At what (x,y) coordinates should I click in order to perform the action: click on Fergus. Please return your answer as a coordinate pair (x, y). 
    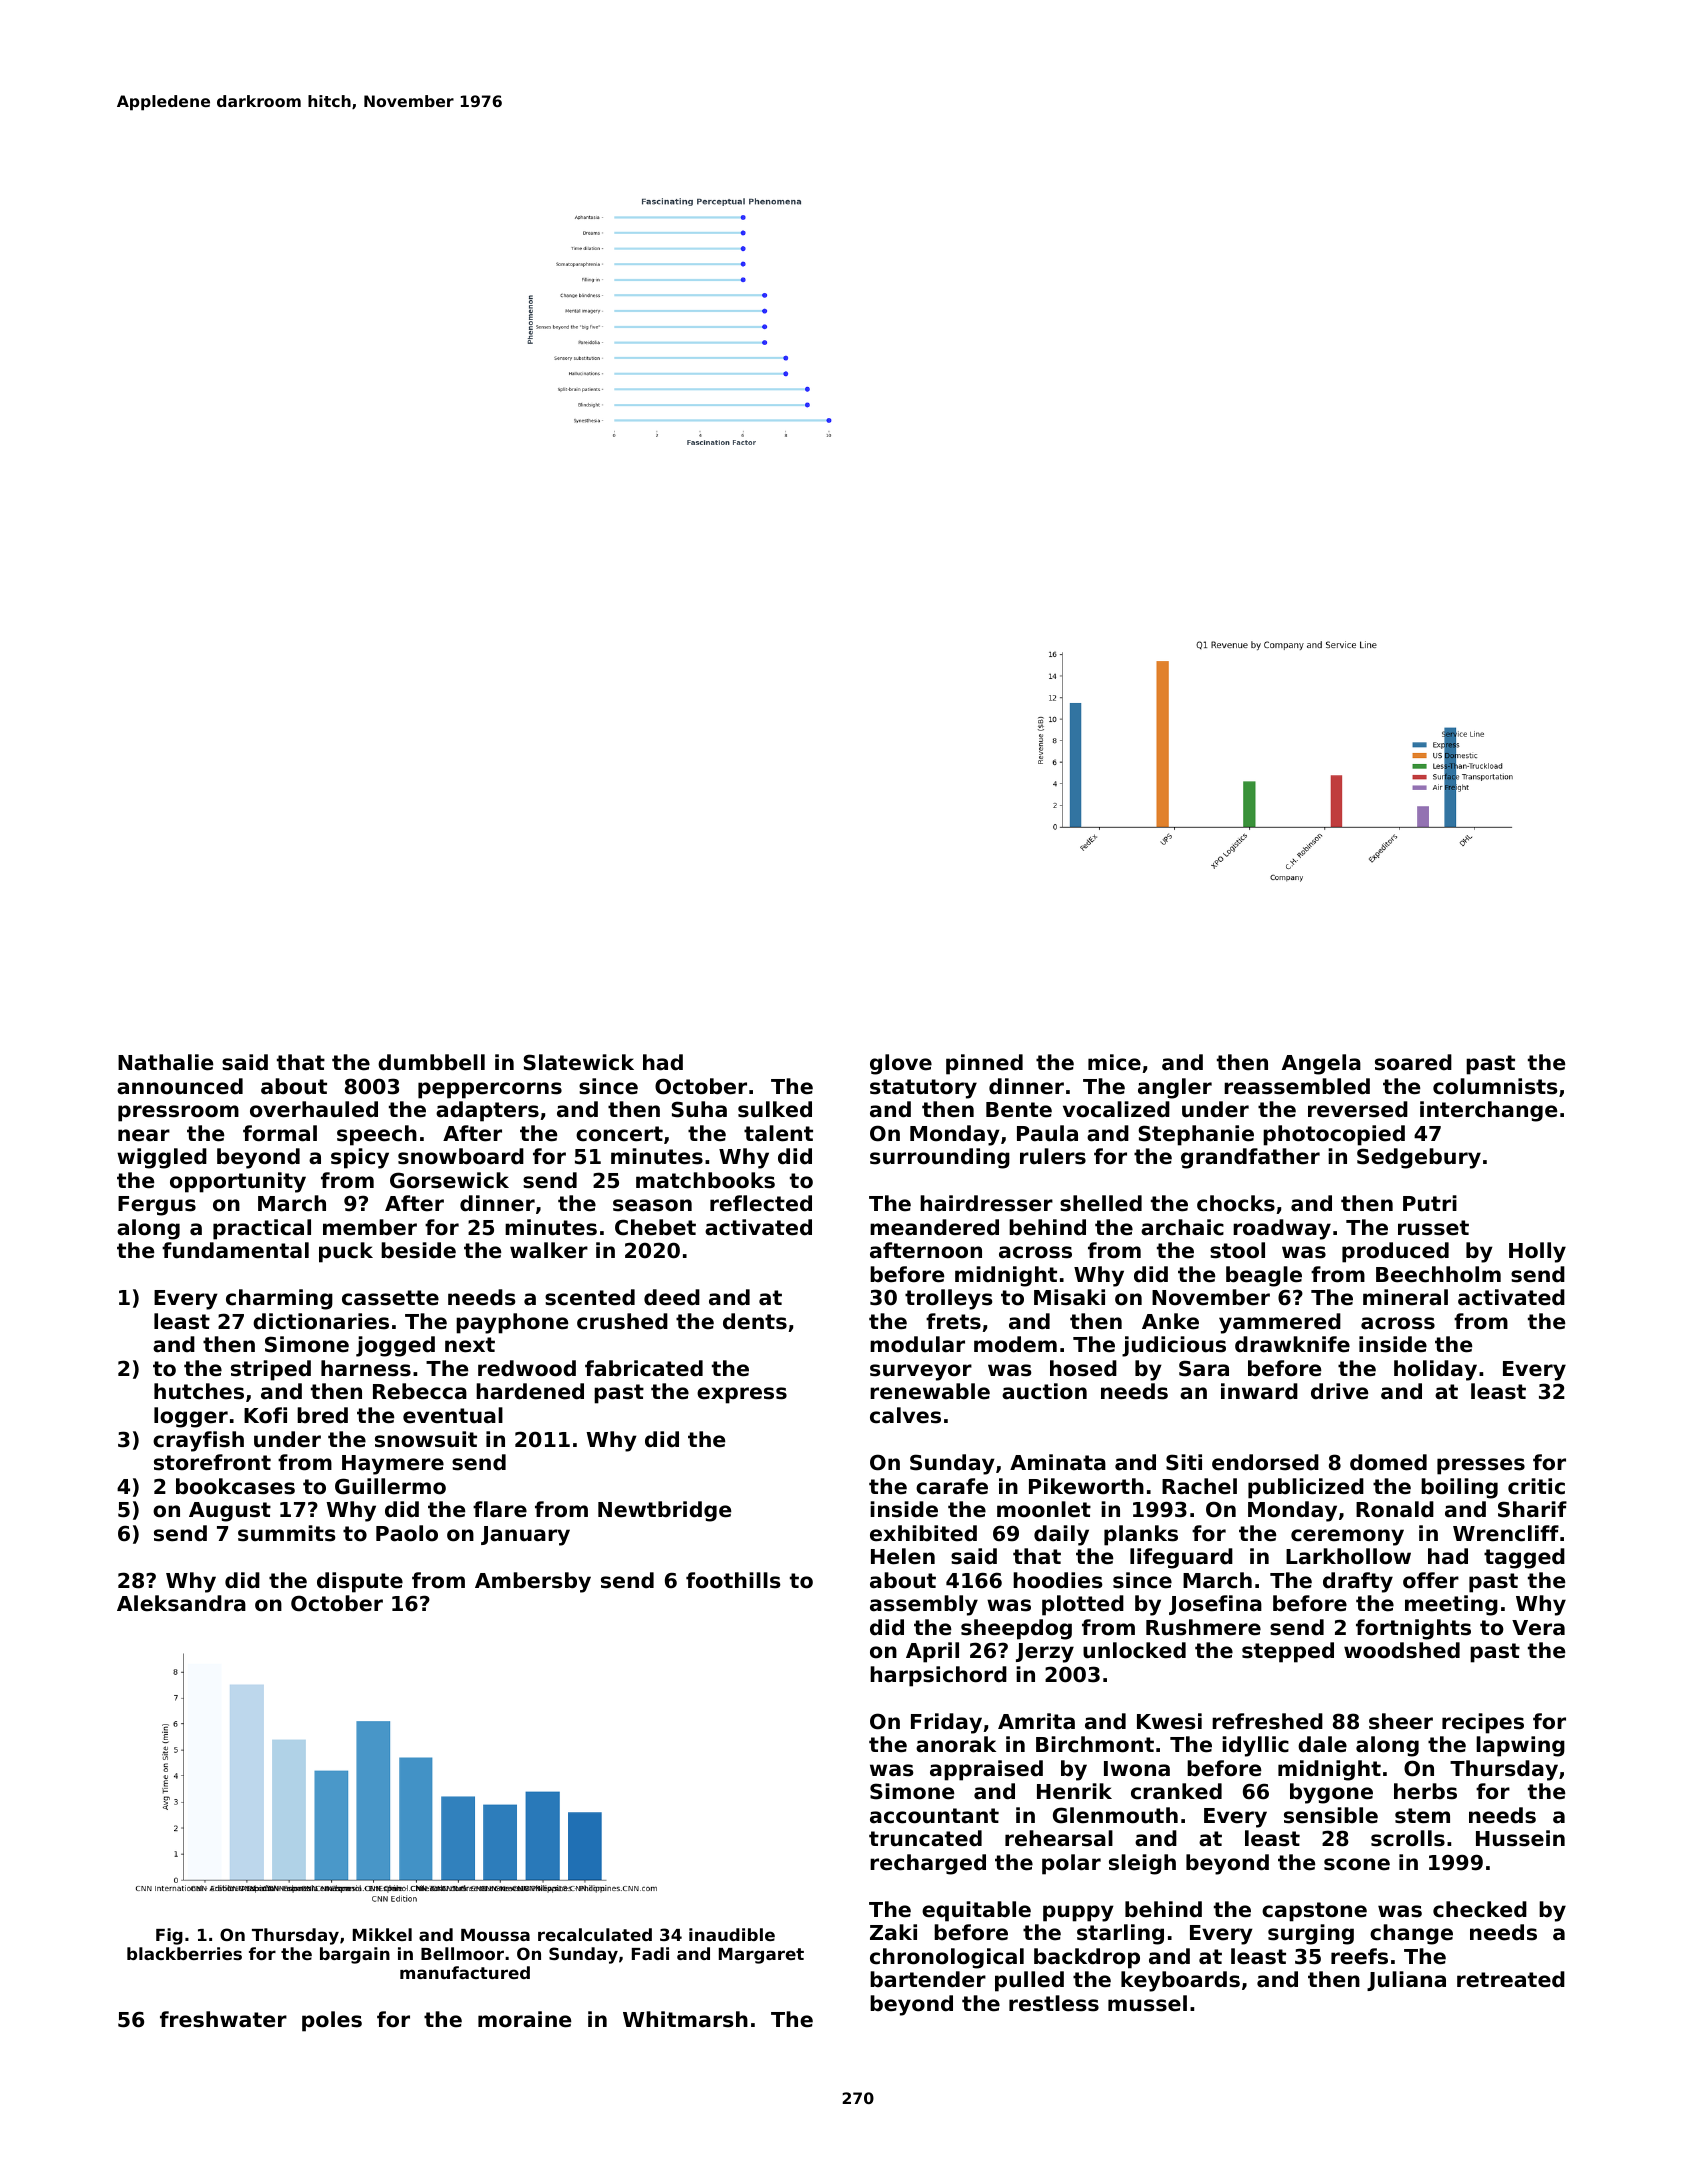
    Looking at the image, I should click on (157, 1206).
